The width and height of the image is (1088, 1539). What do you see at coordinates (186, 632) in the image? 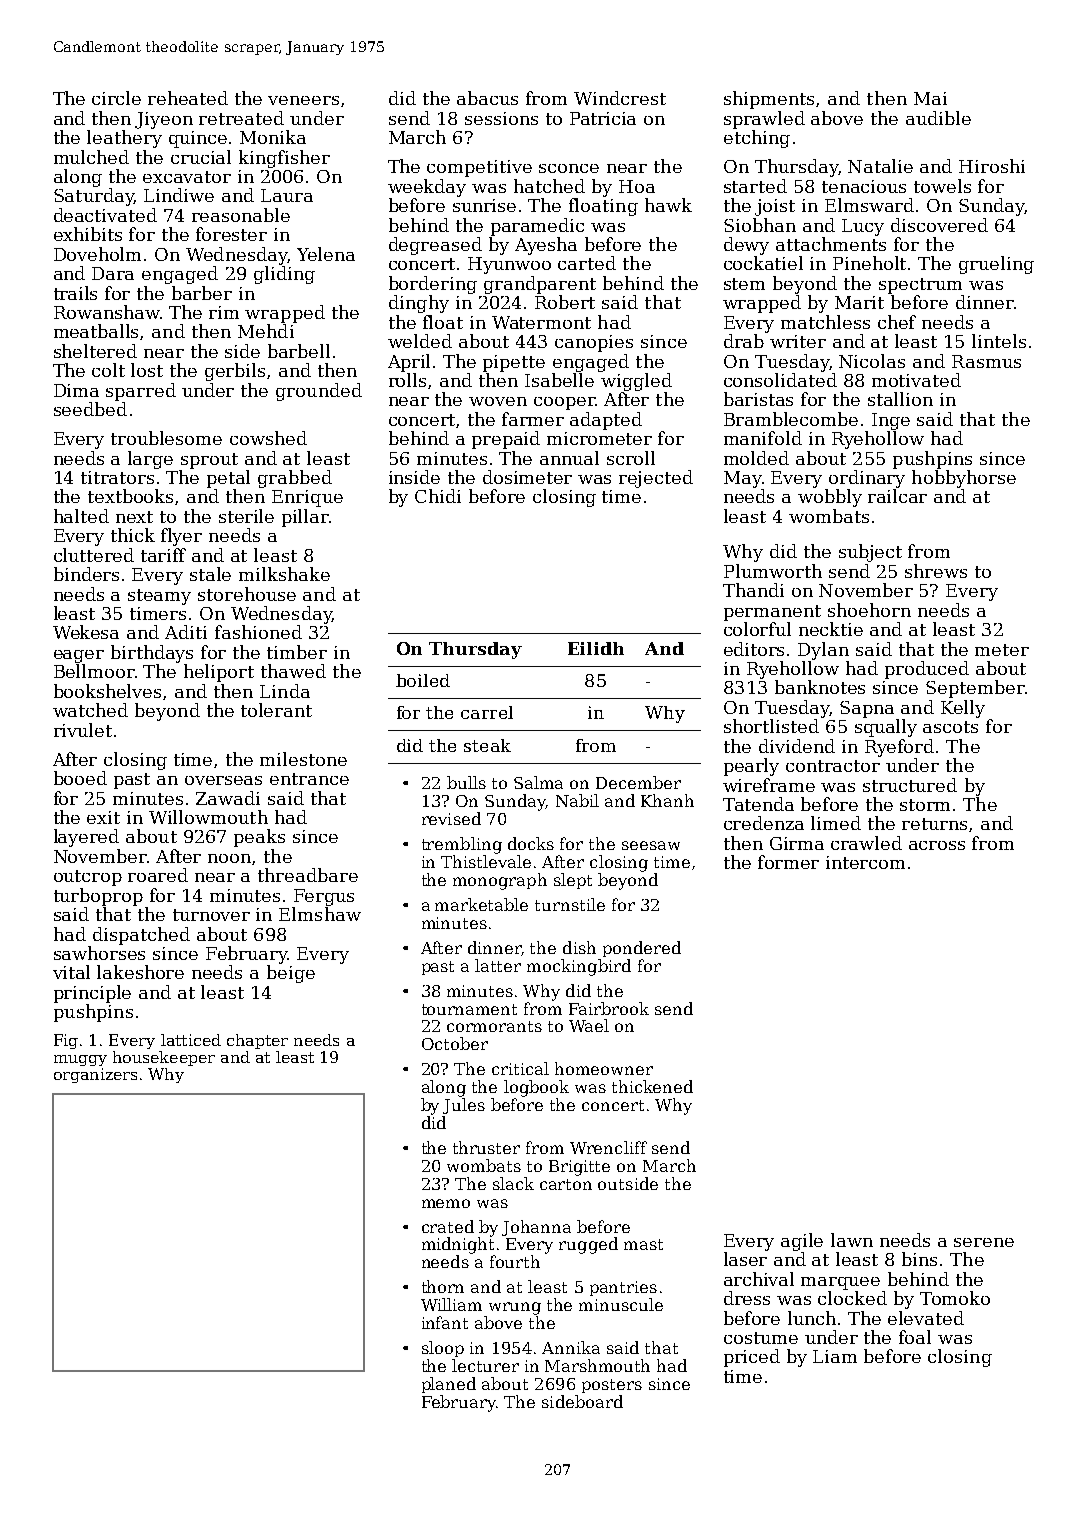
I see `Aditi` at bounding box center [186, 632].
